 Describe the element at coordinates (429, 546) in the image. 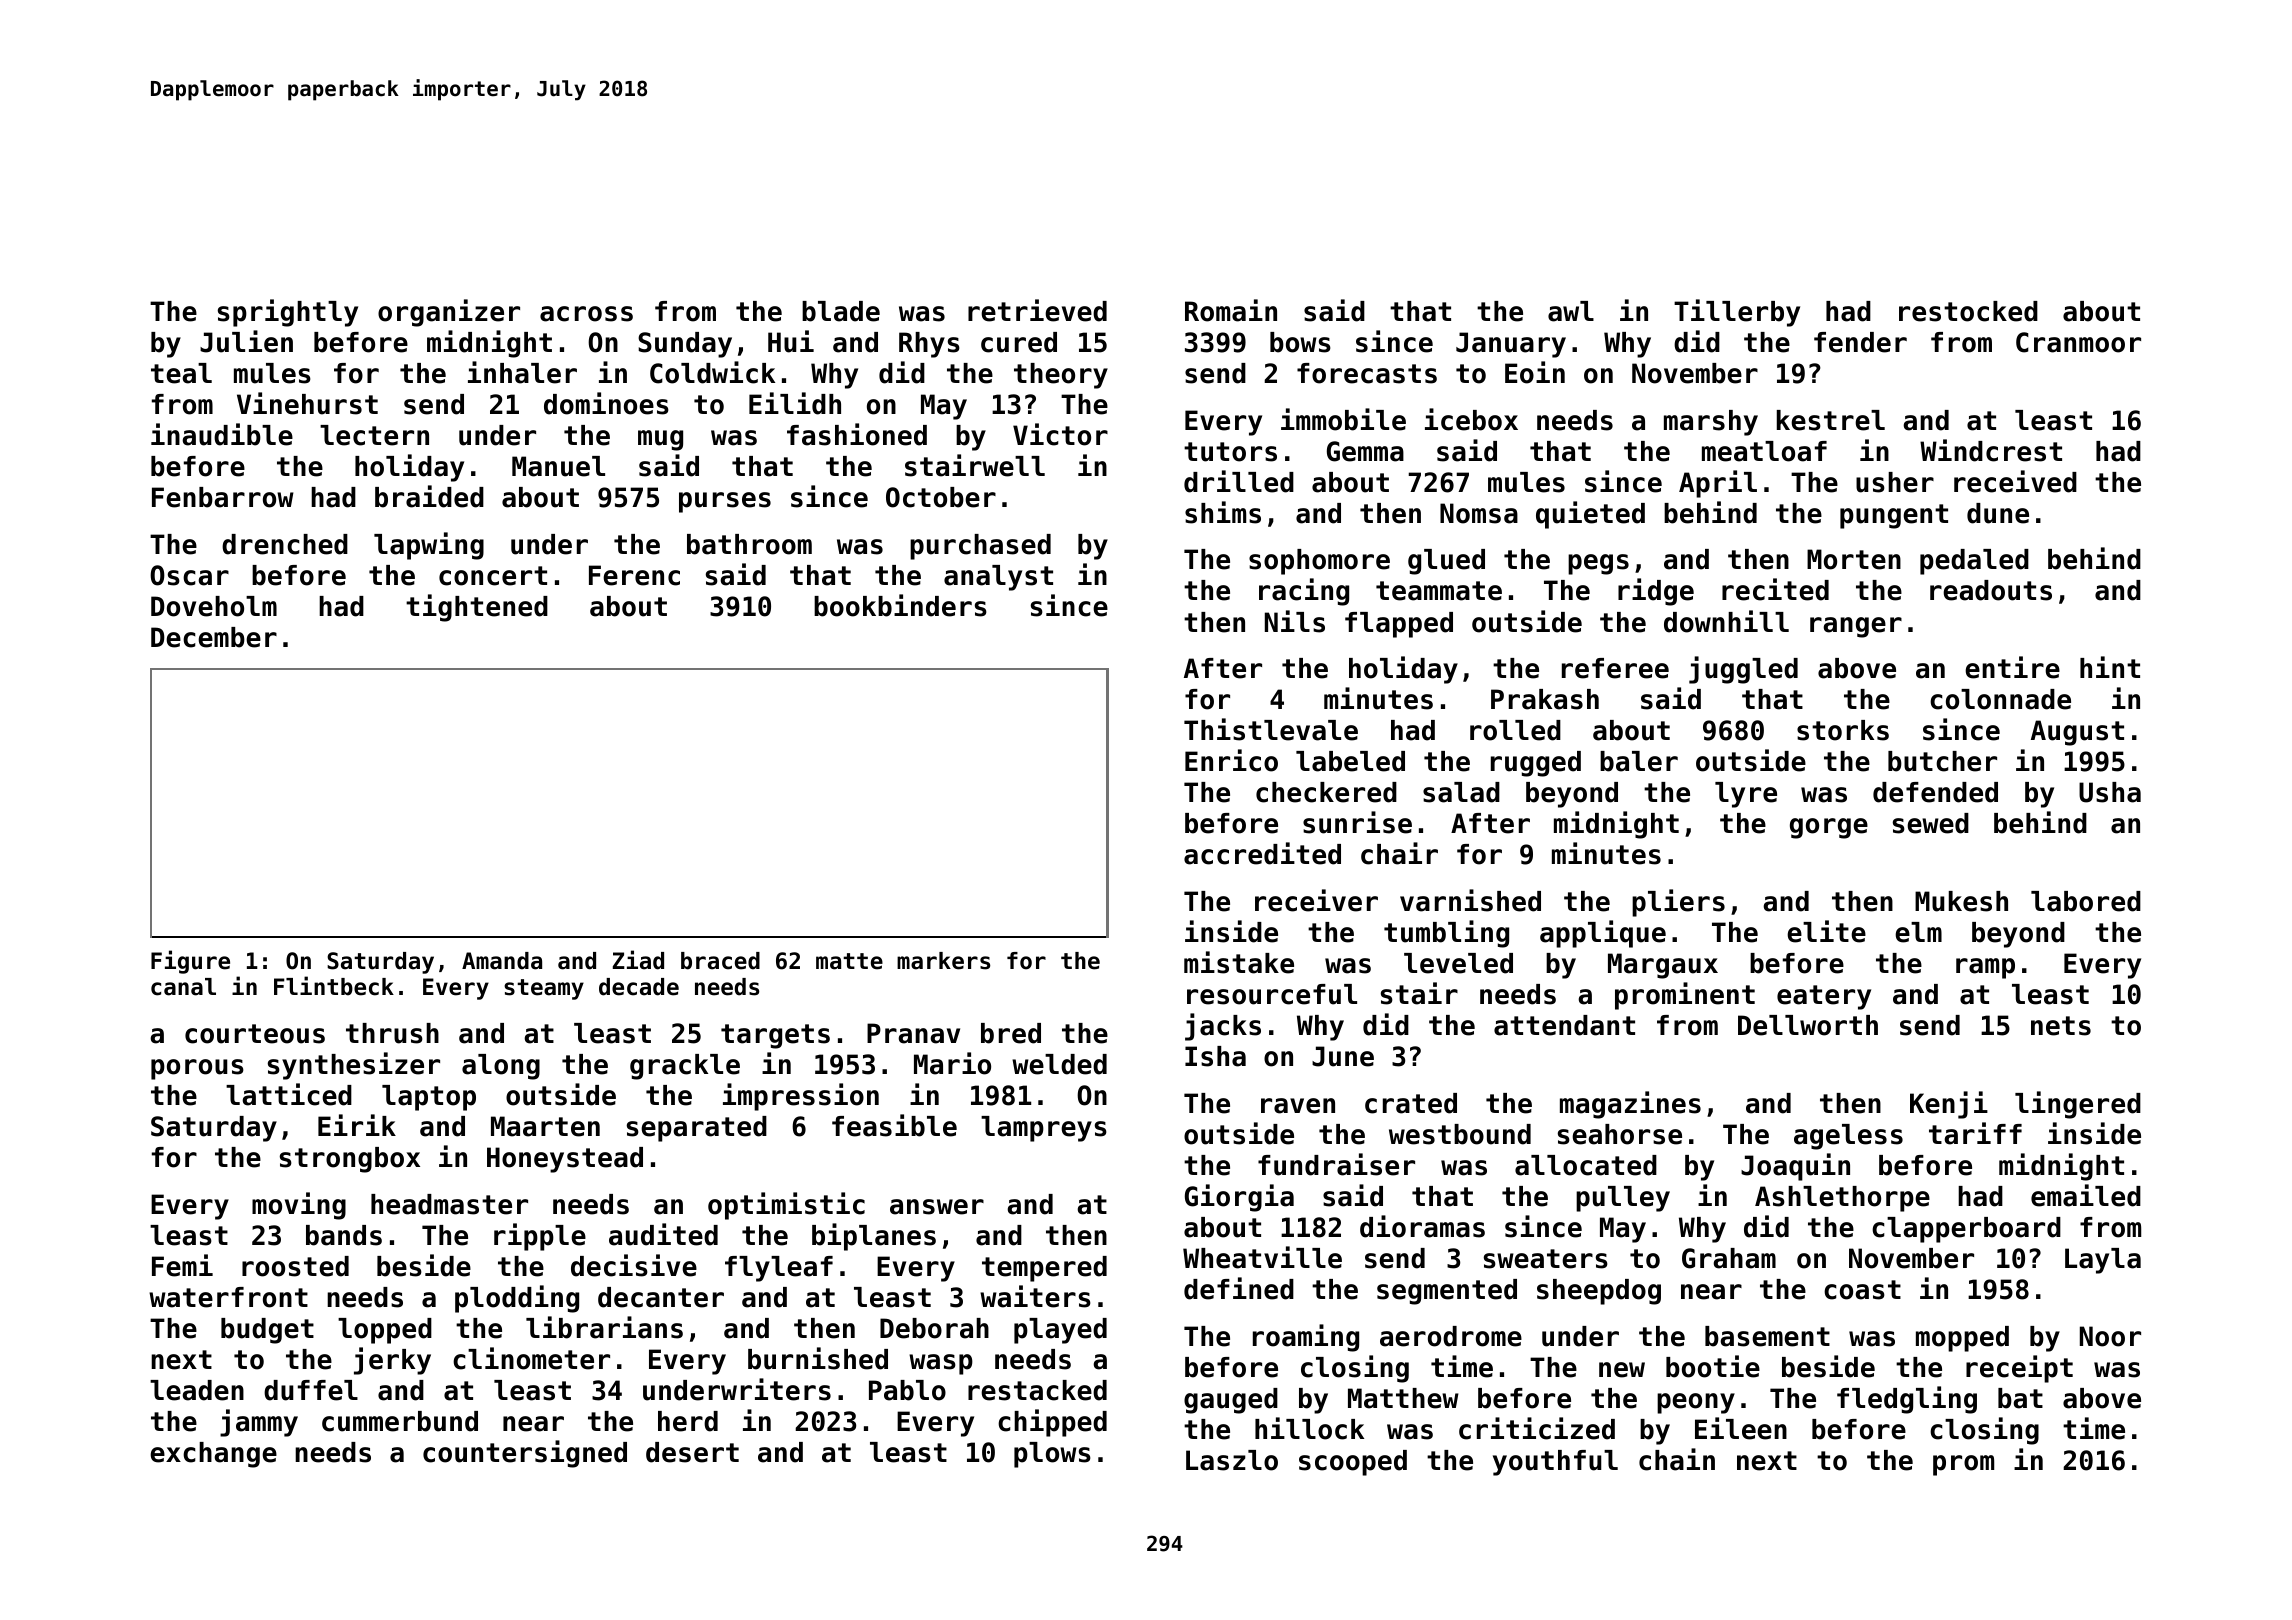

I see `lapwing` at that location.
